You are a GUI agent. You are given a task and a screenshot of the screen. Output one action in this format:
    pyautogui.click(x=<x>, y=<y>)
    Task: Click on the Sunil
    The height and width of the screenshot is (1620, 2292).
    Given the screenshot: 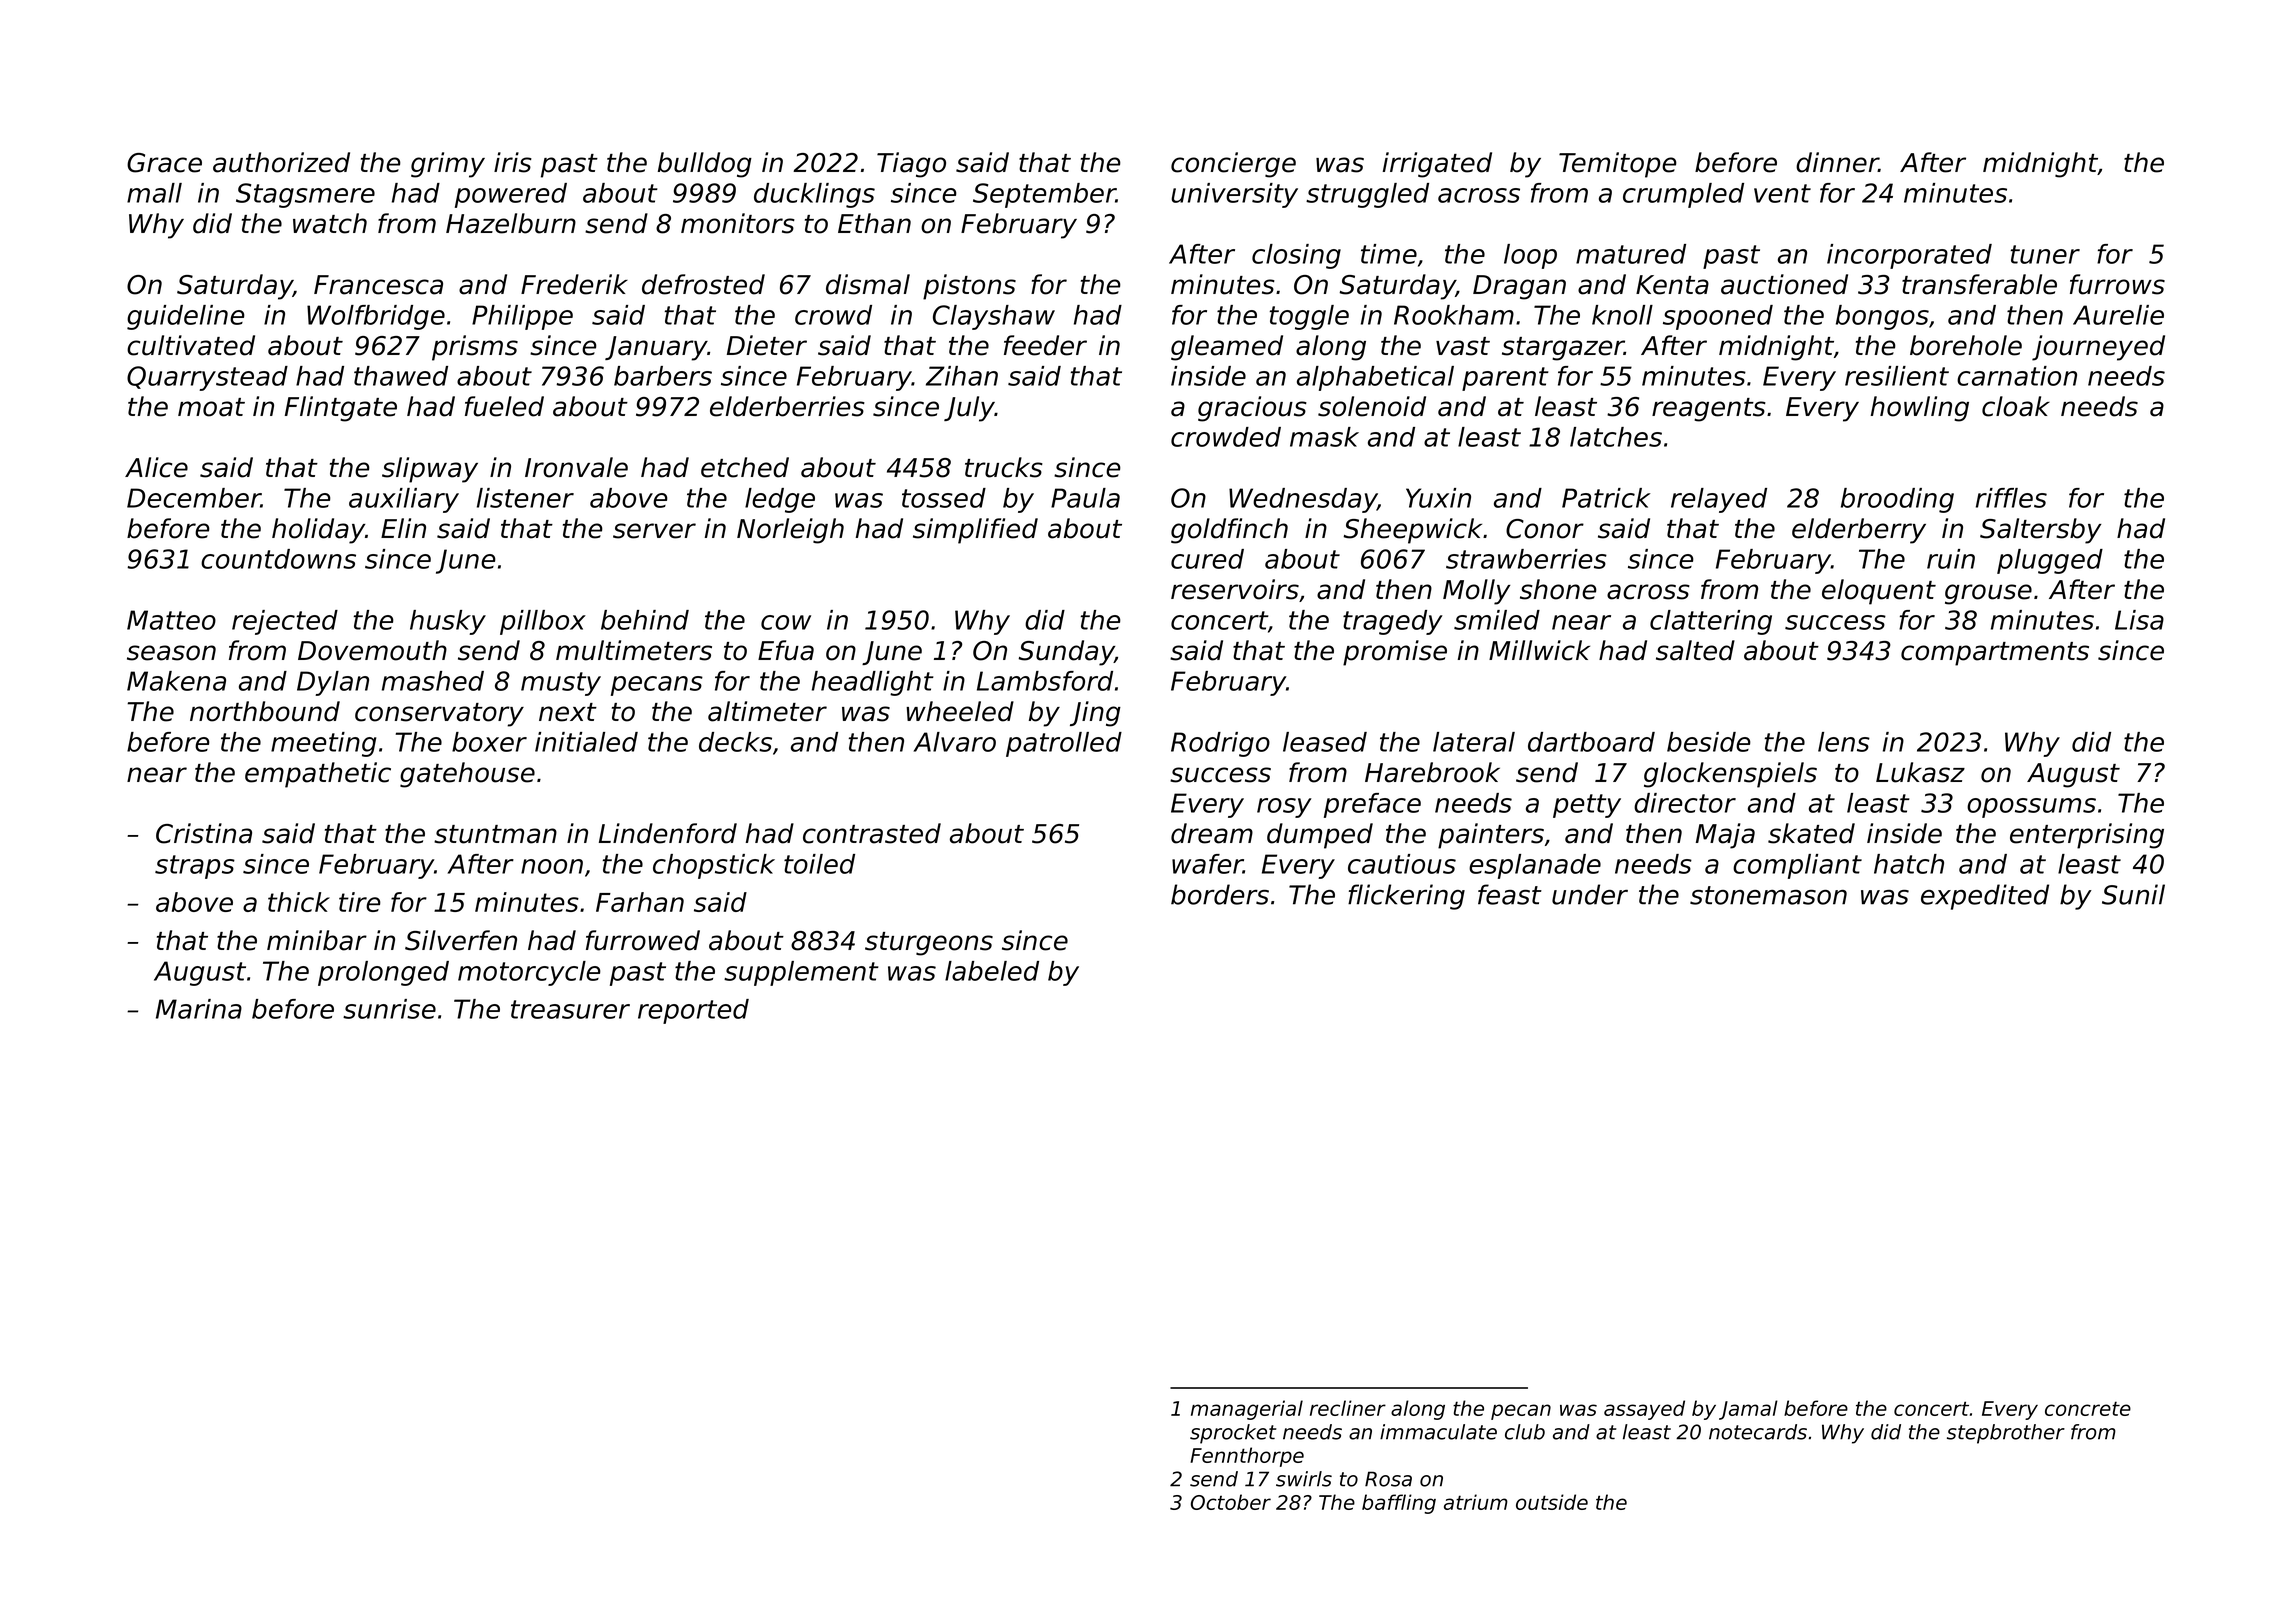 What is the action you would take?
    pyautogui.click(x=2133, y=894)
